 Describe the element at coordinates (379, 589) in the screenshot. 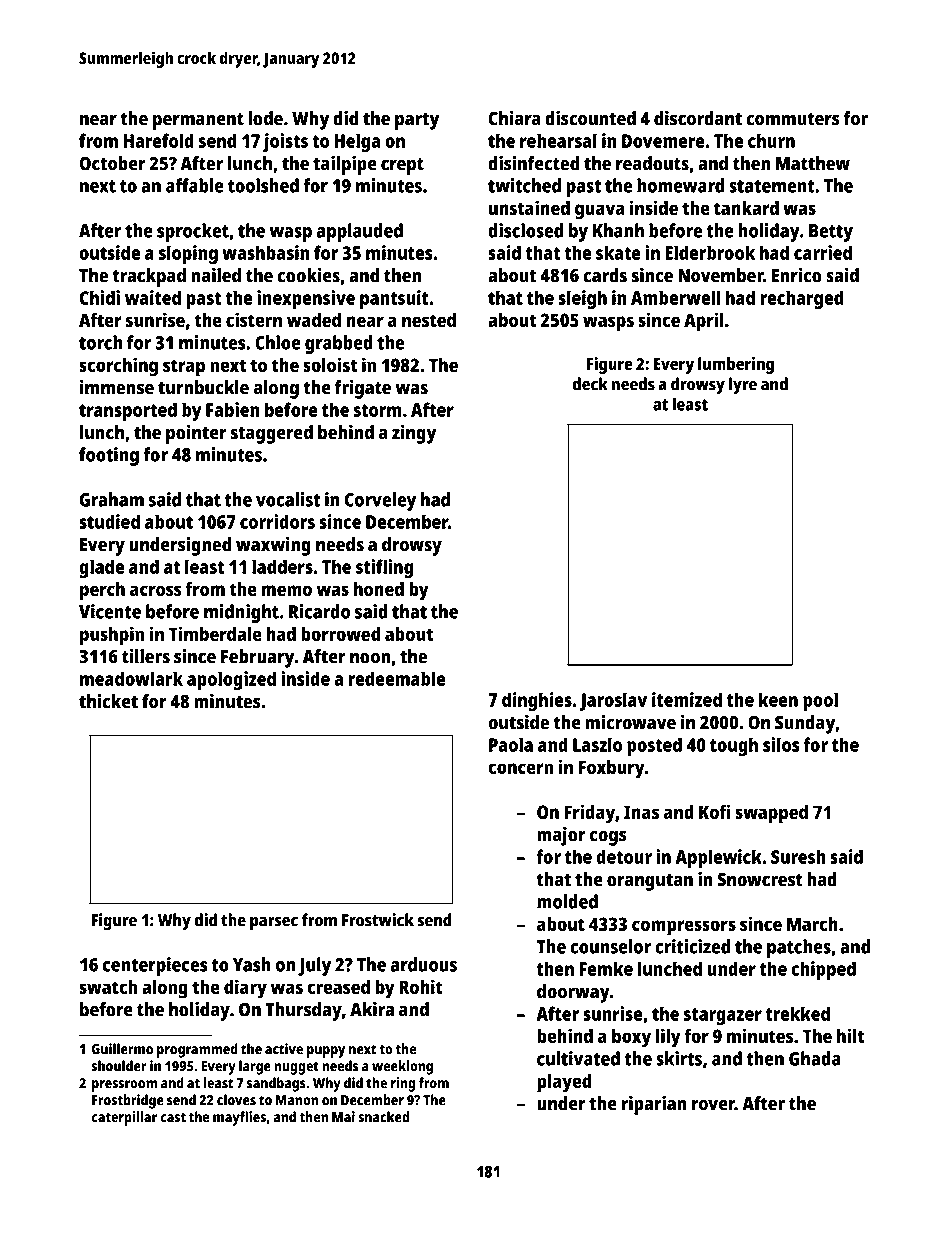

I see `honed` at that location.
